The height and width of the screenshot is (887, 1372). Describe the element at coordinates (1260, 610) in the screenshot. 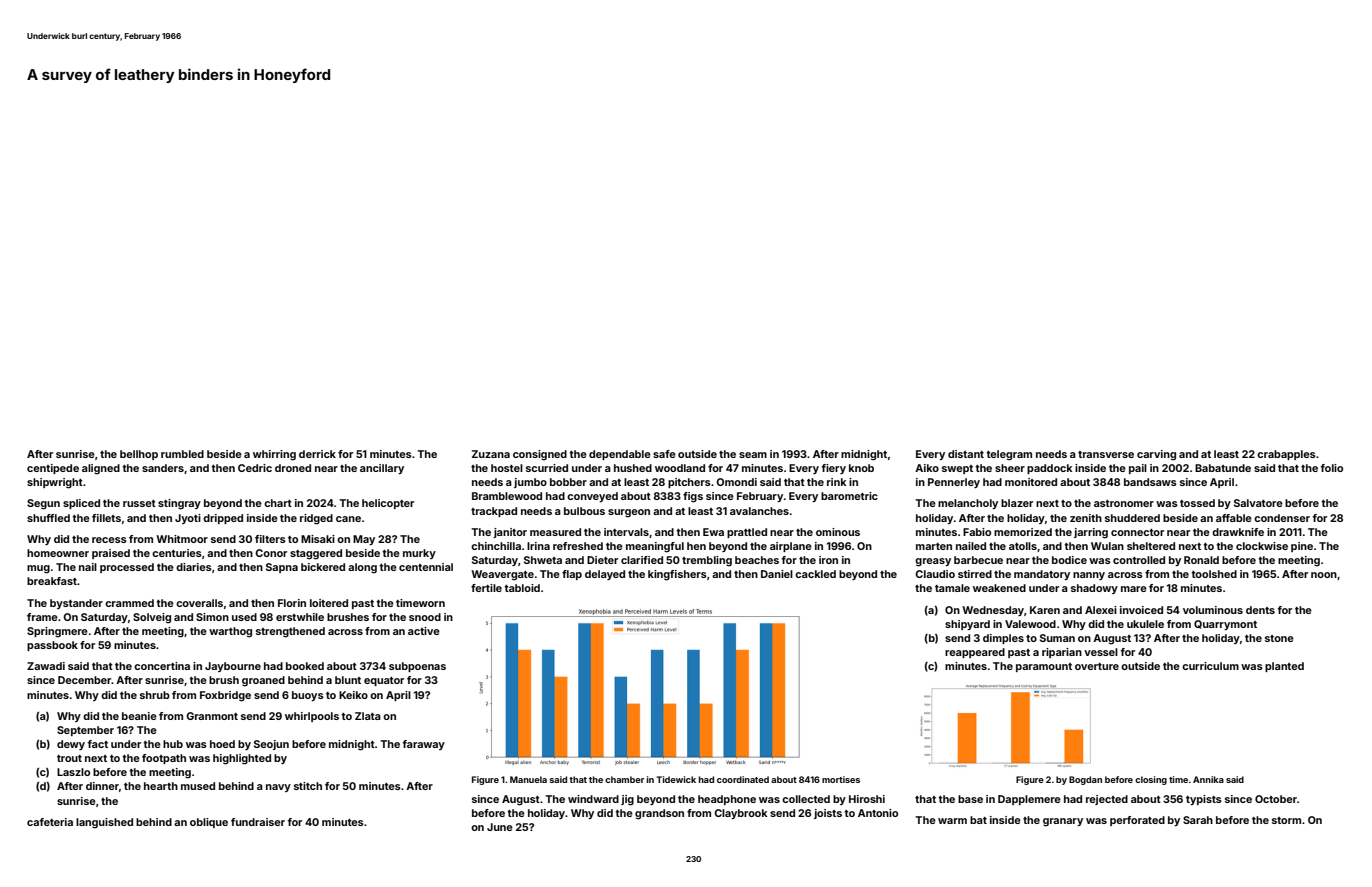

I see `dents` at that location.
